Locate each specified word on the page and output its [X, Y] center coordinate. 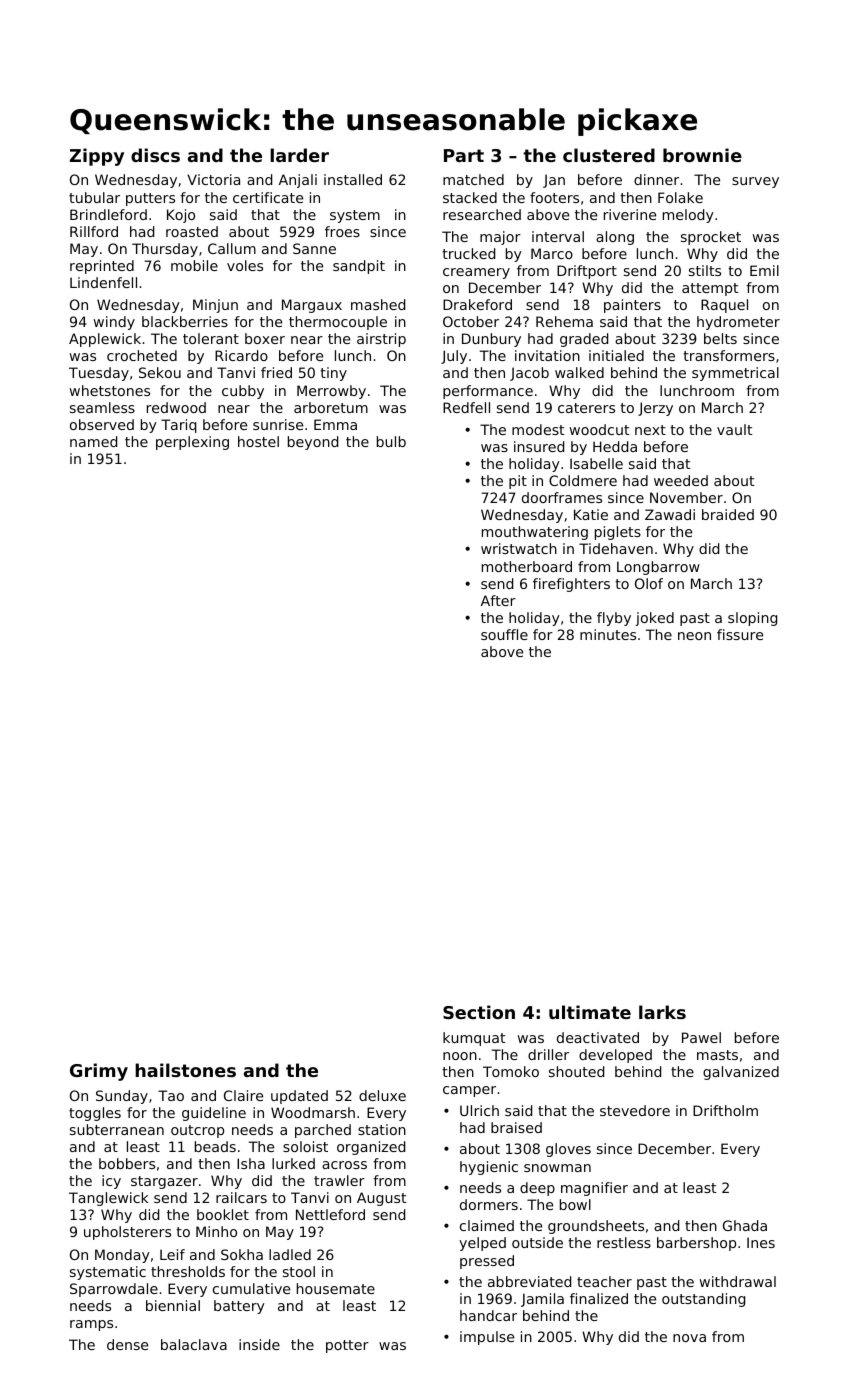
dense [127, 1344]
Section [479, 1012]
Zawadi [670, 514]
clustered [609, 155]
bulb [391, 441]
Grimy [99, 1072]
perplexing [192, 443]
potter [347, 1346]
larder [299, 155]
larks [662, 1012]
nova [689, 1338]
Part [464, 155]
